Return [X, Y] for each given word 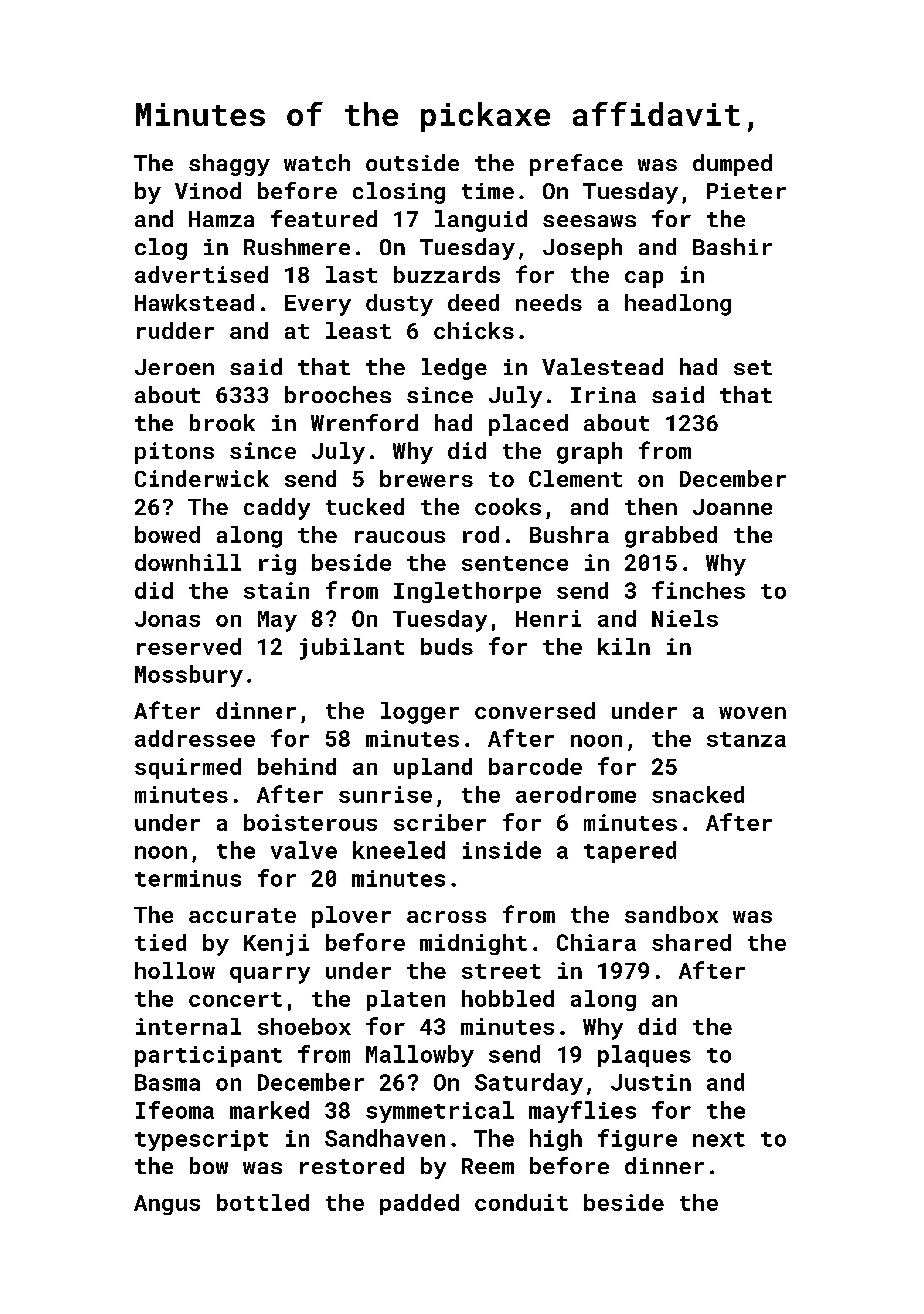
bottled [263, 1202]
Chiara [596, 942]
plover [351, 917]
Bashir [732, 246]
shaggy [229, 165]
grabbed [671, 537]
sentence [515, 563]
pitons [174, 453]
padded [419, 1204]
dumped [732, 165]
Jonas [167, 619]
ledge [454, 369]
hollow [175, 970]
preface [576, 165]
